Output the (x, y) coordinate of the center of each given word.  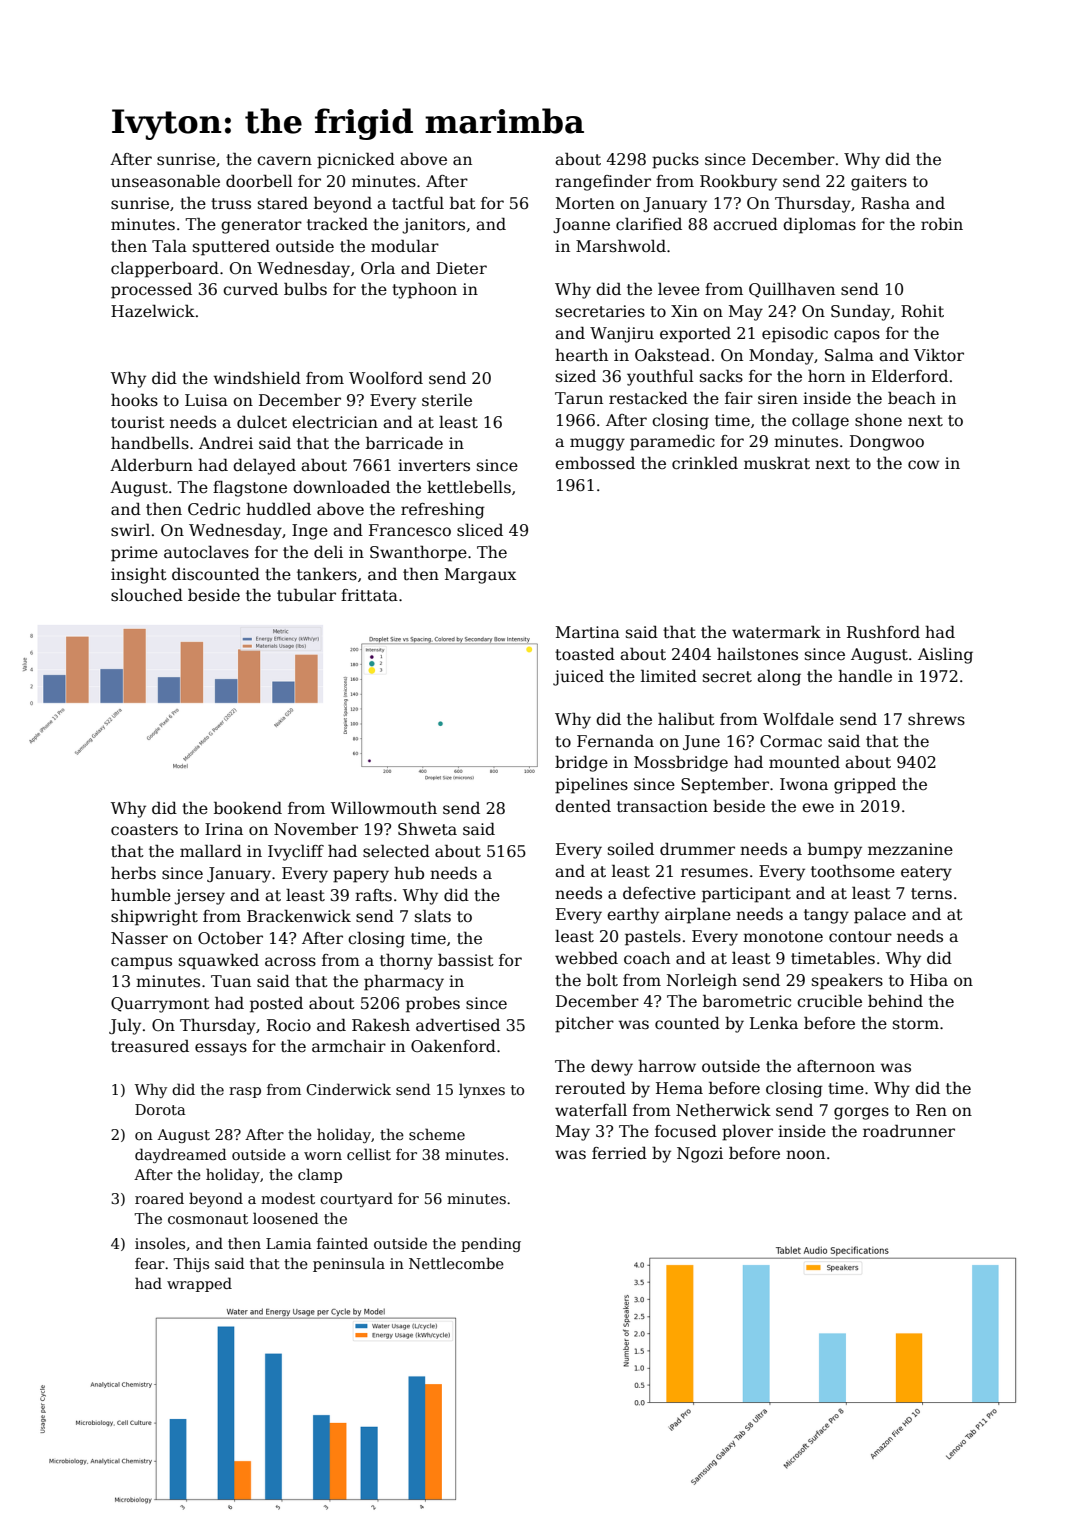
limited (669, 676)
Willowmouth (384, 808)
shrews (936, 719)
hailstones (757, 653)
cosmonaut (208, 1219)
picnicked (356, 160)
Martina (588, 632)
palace (880, 916)
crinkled (705, 463)
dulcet (262, 422)
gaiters (879, 183)
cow (924, 465)
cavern (284, 161)
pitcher (584, 1024)
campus (141, 963)
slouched (147, 594)
